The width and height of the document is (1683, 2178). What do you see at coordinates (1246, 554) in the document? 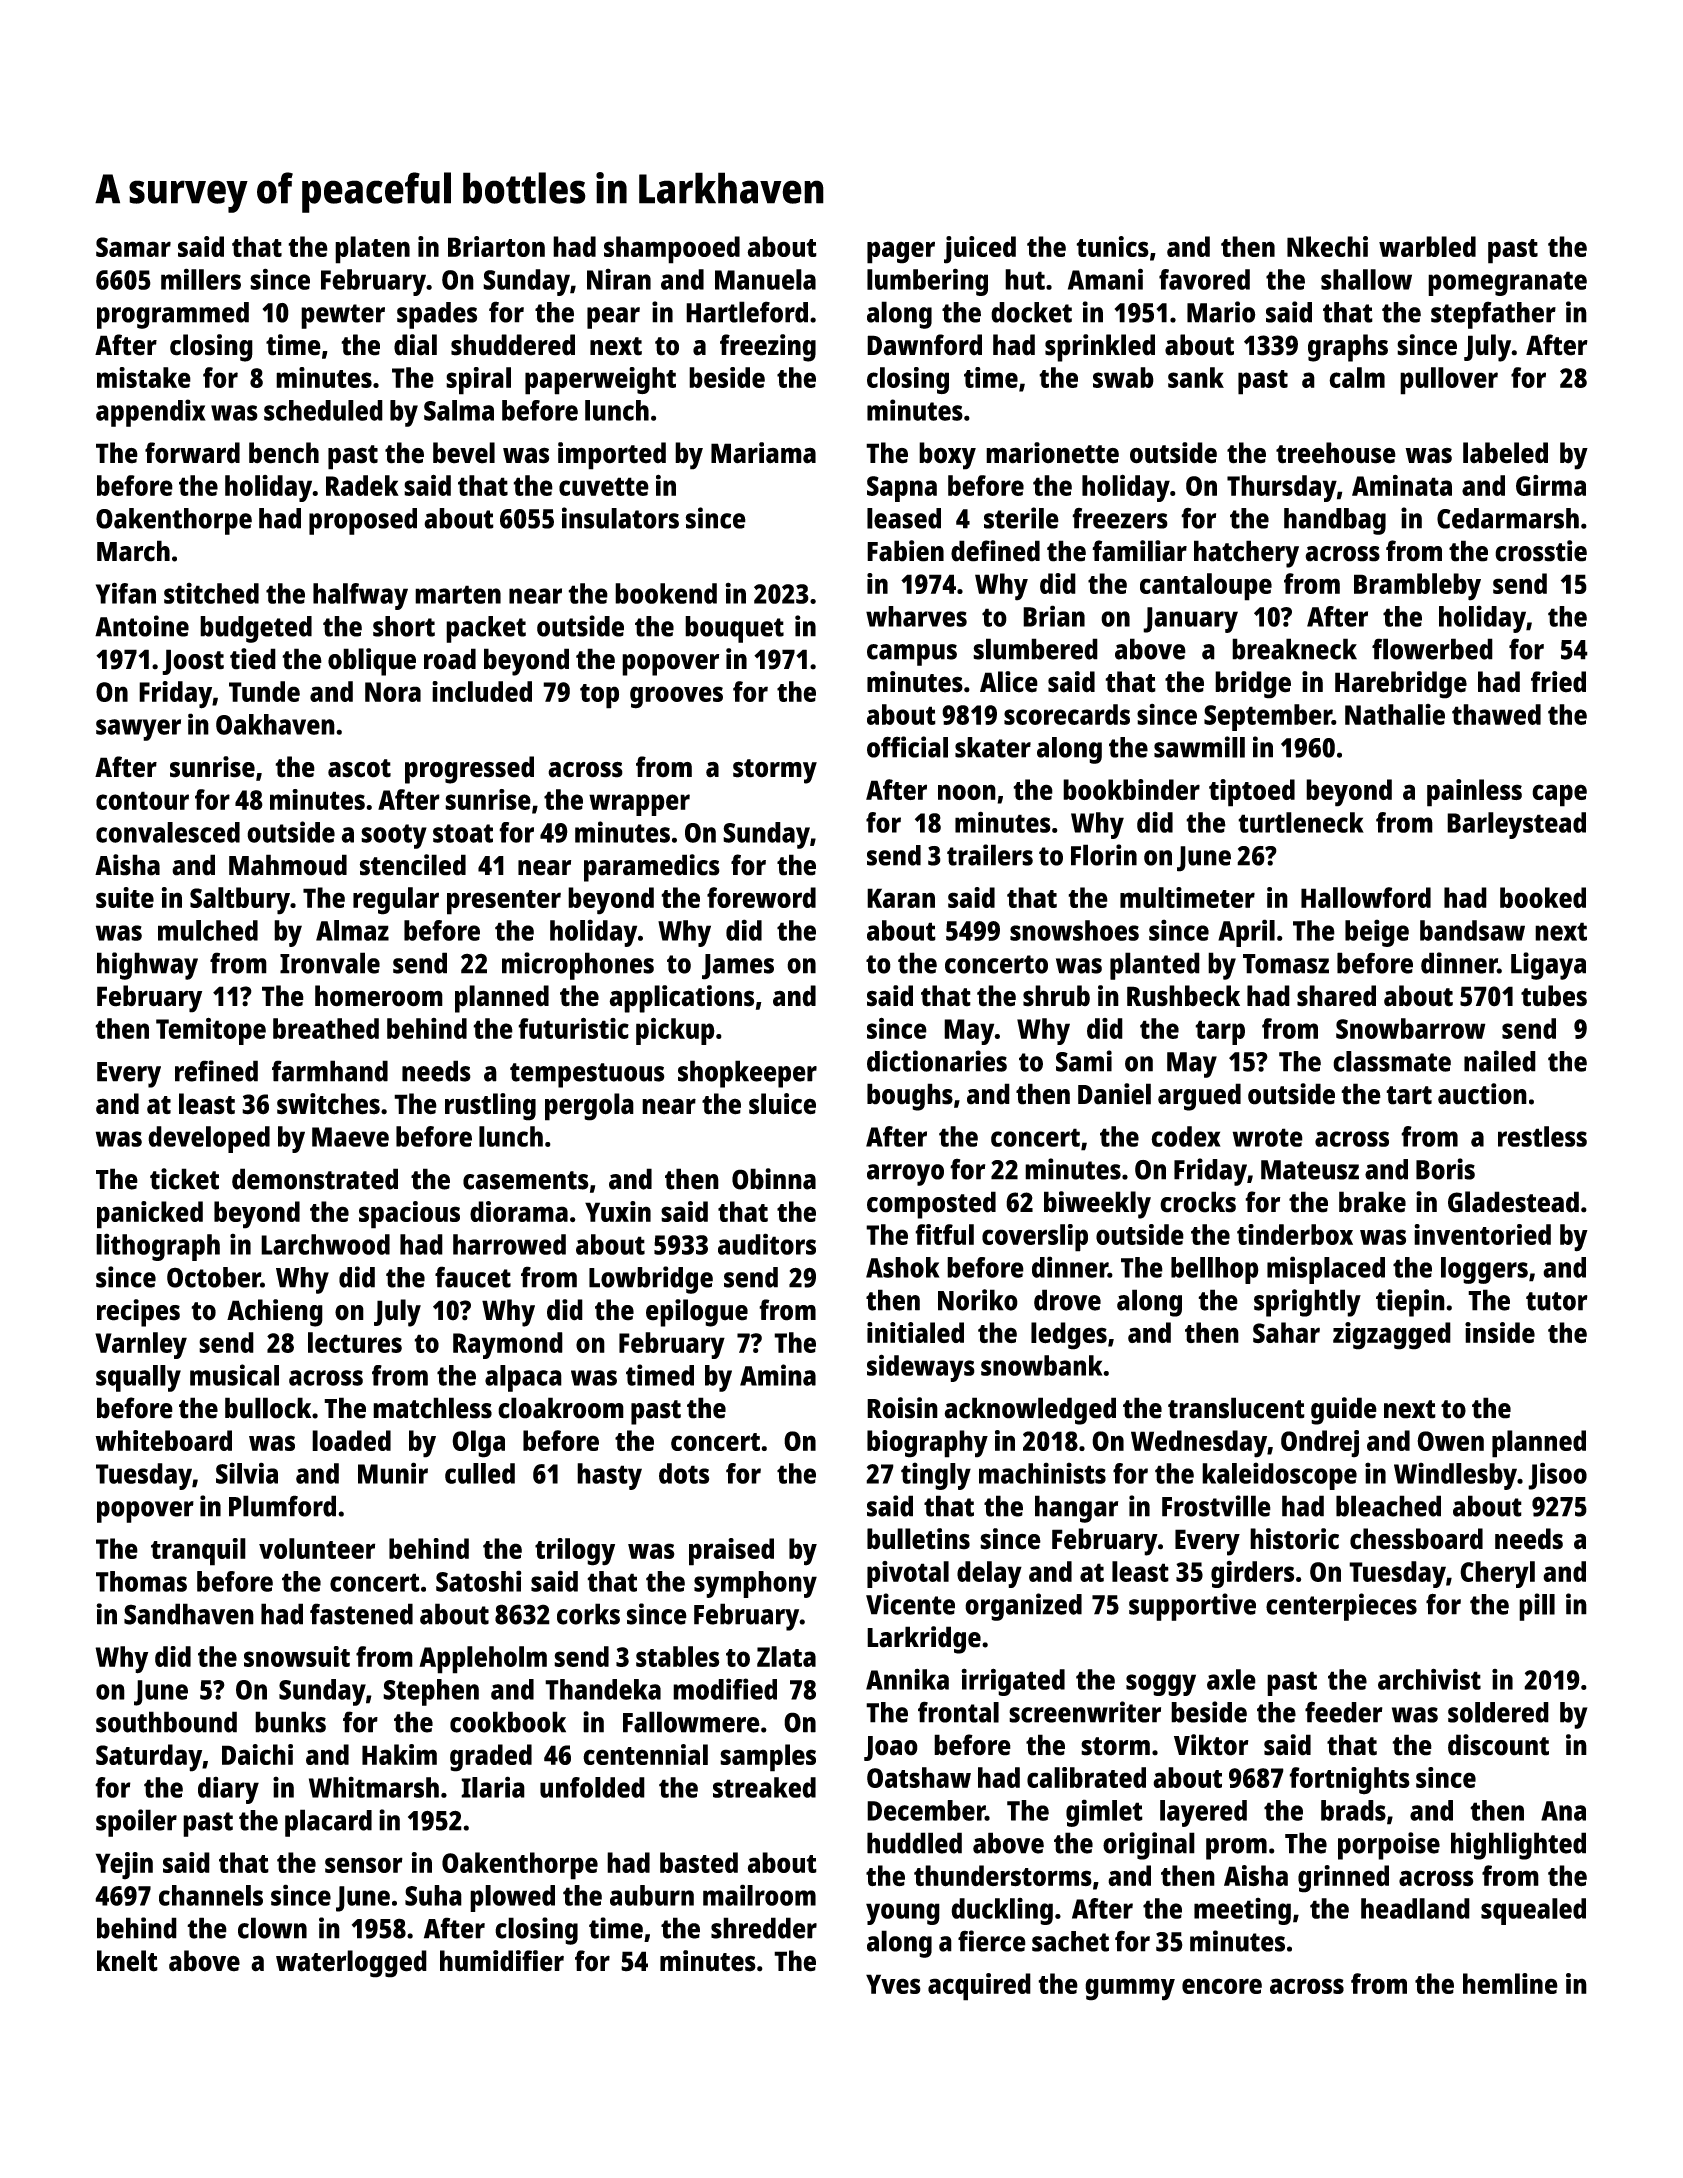
I see `hatchery` at bounding box center [1246, 554].
